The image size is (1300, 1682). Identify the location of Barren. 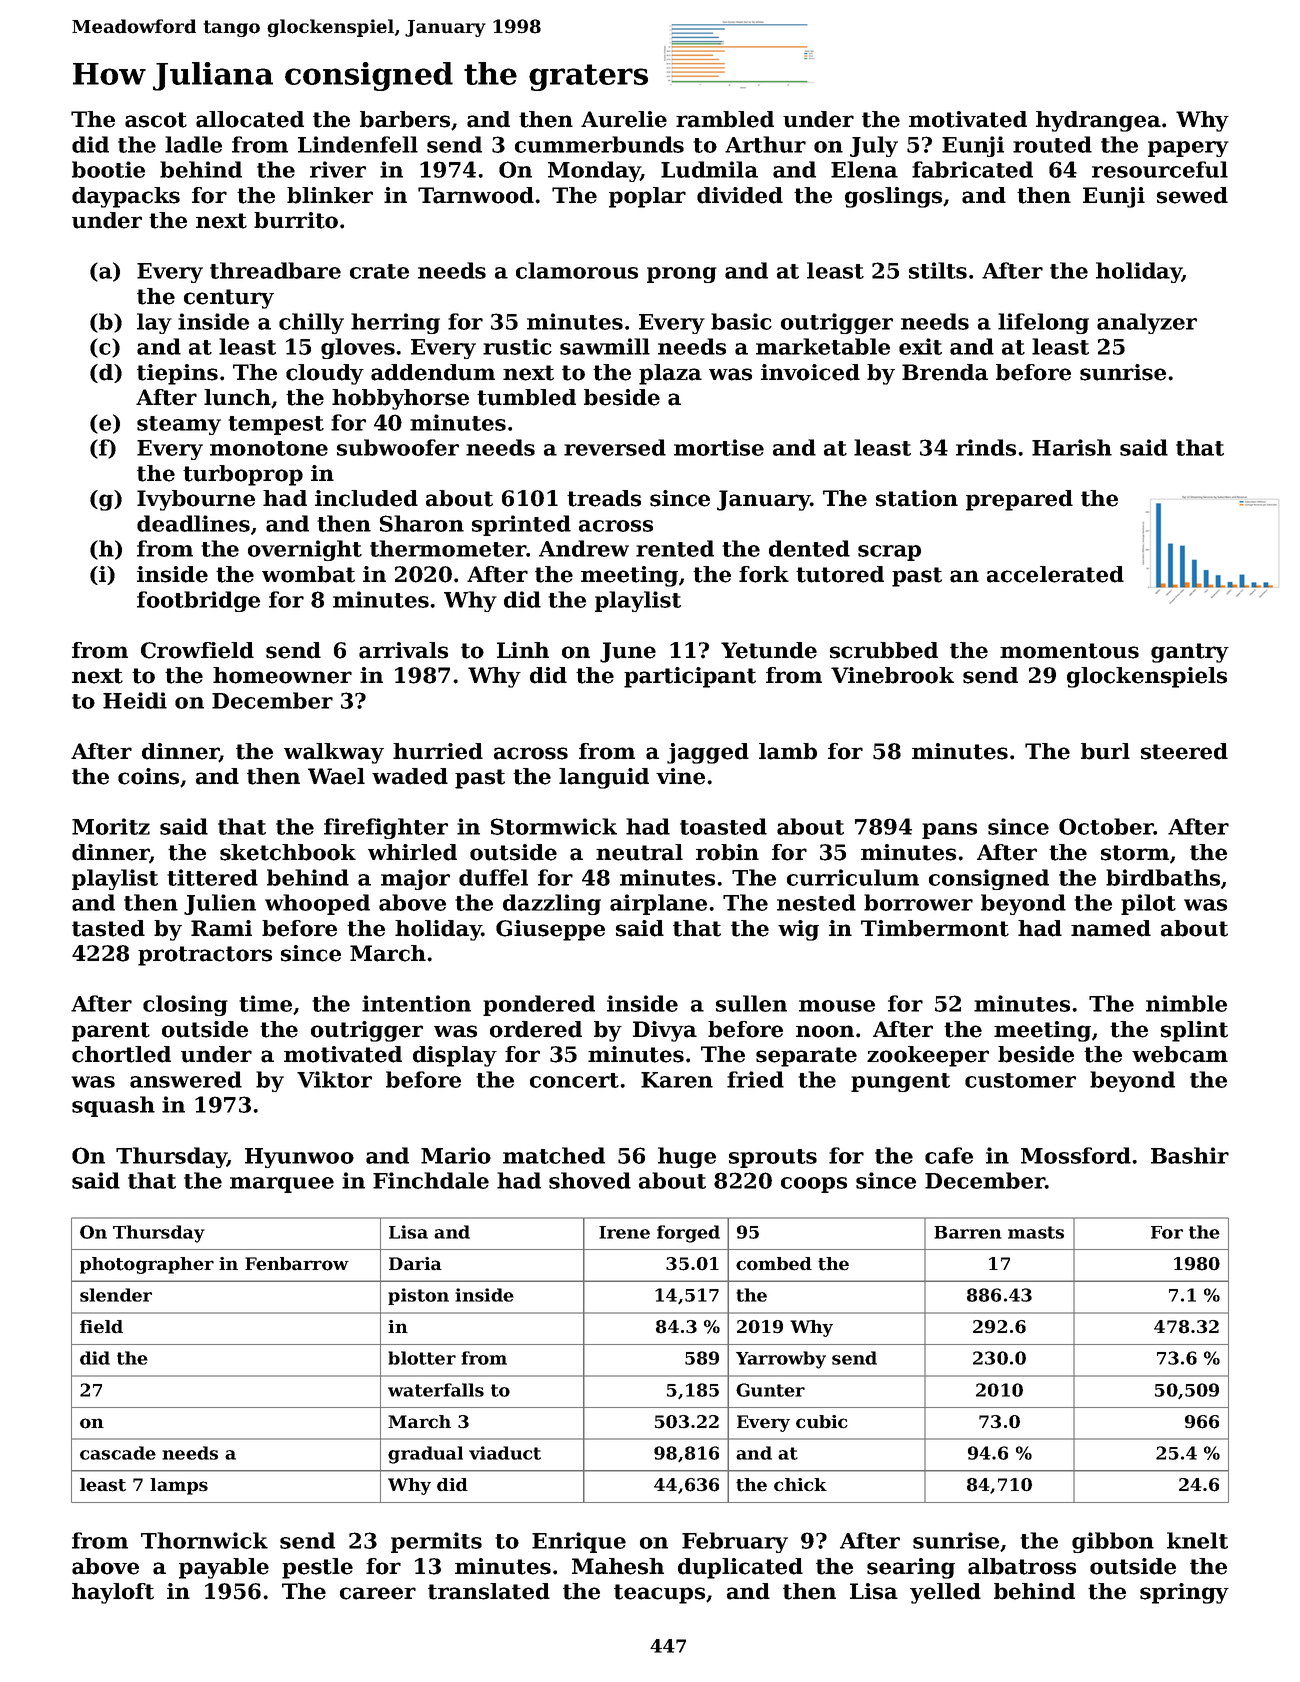
(968, 1232).
